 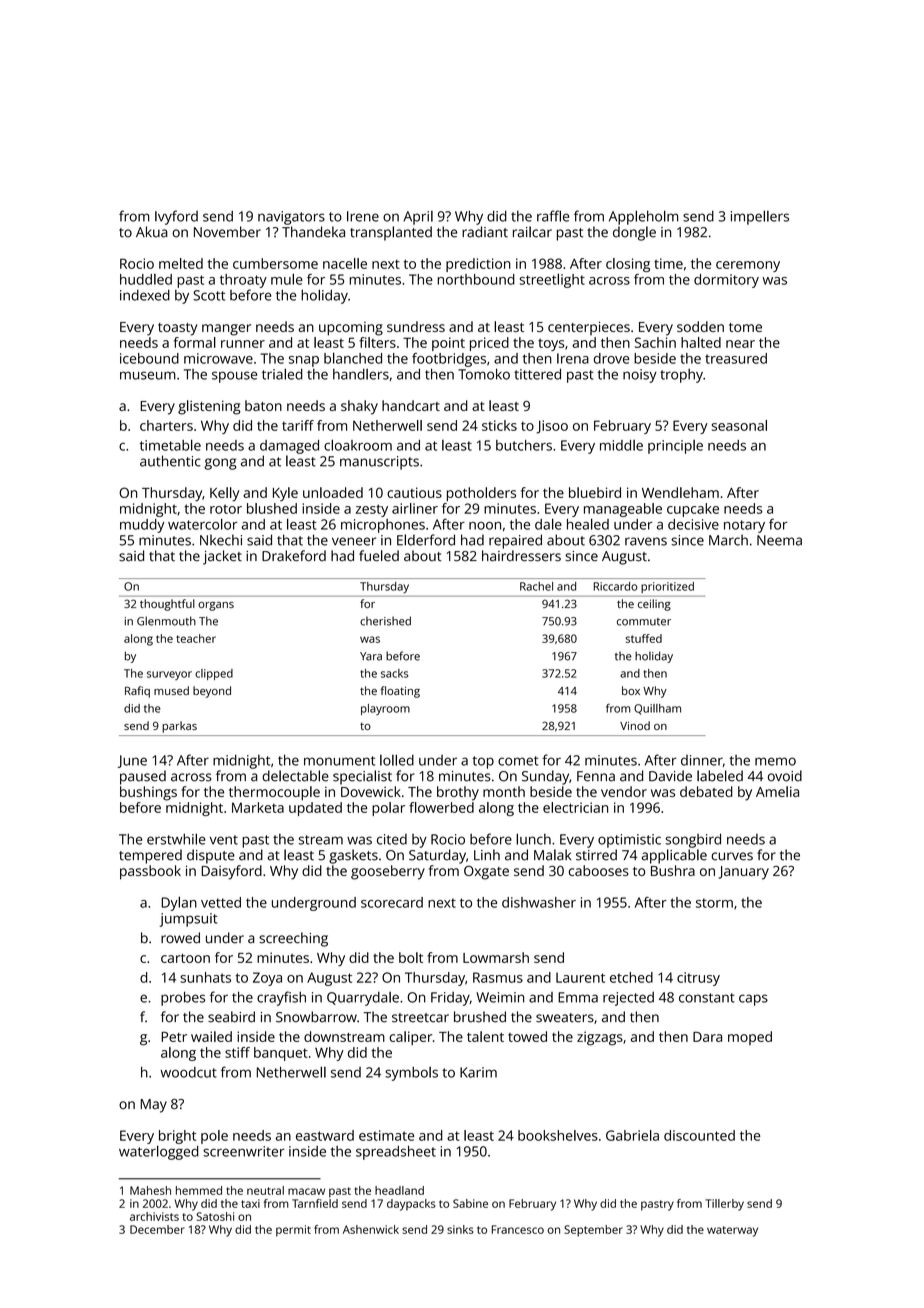 I want to click on northbound, so click(x=476, y=279).
